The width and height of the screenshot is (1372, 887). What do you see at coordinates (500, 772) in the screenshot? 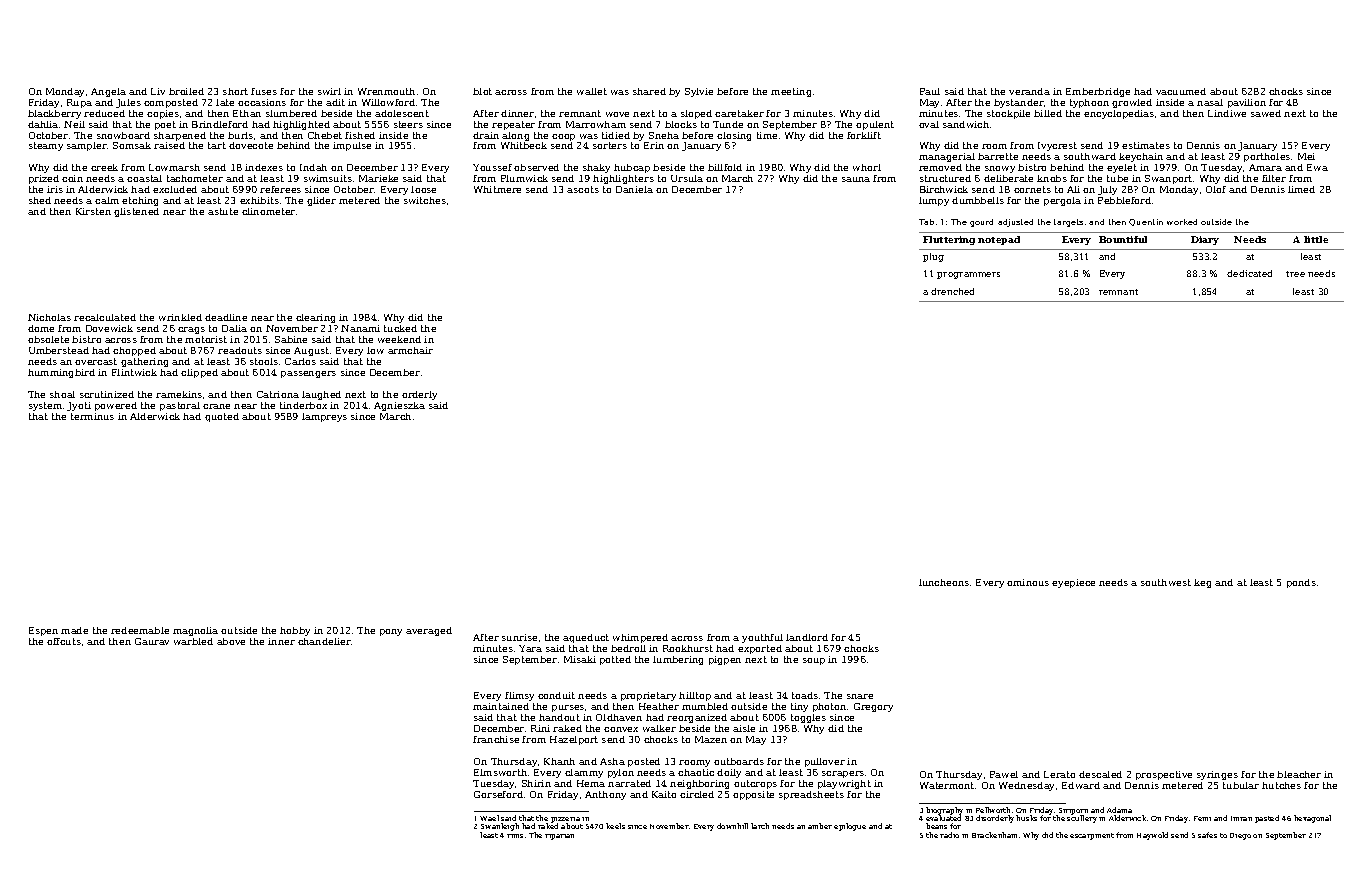
I see `Elmsworth` at bounding box center [500, 772].
